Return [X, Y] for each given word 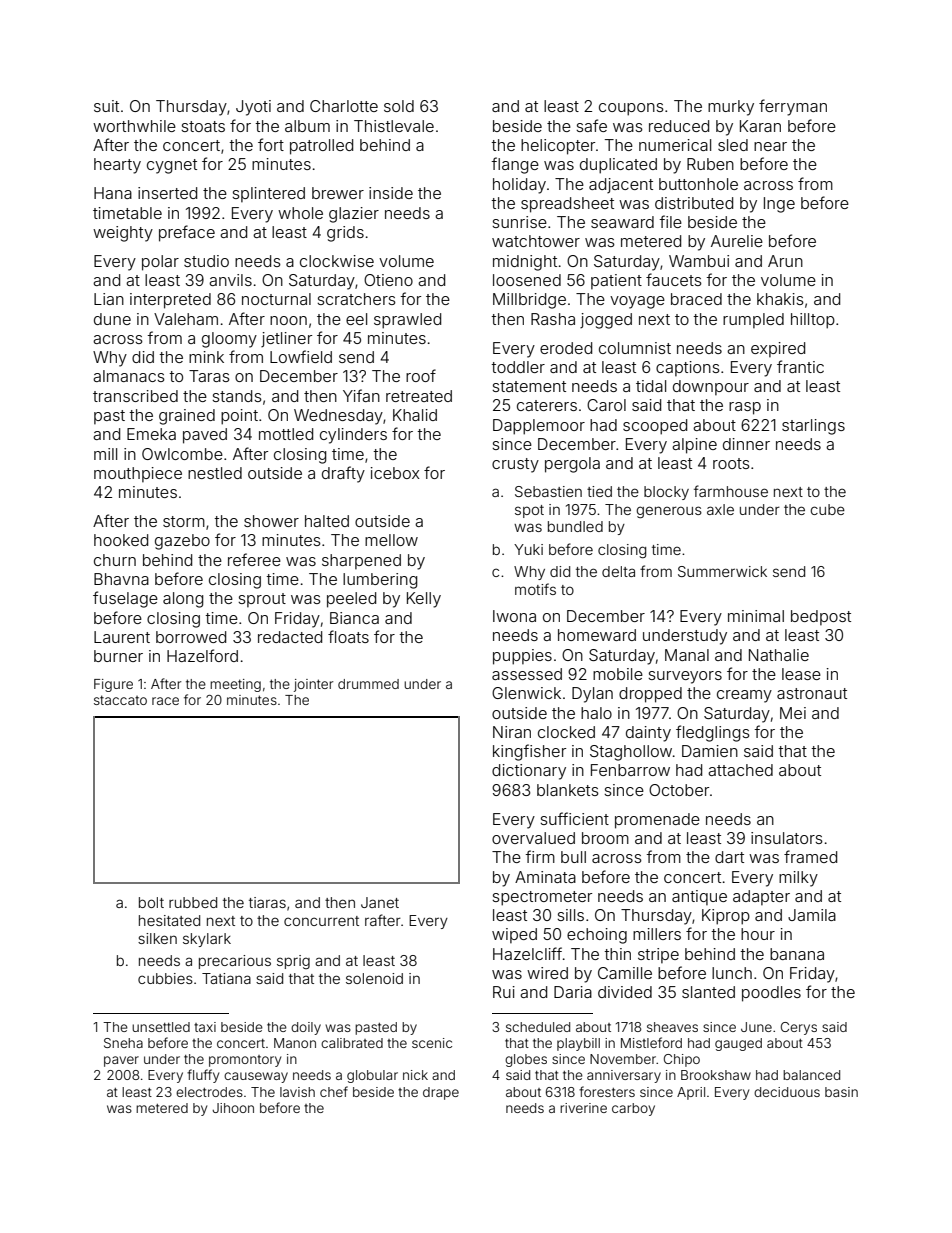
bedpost [821, 617]
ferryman [793, 107]
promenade [657, 821]
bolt [151, 902]
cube [828, 509]
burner [118, 656]
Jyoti [253, 108]
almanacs [129, 376]
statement [529, 386]
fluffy [203, 1076]
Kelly [424, 600]
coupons [631, 109]
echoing [597, 936]
